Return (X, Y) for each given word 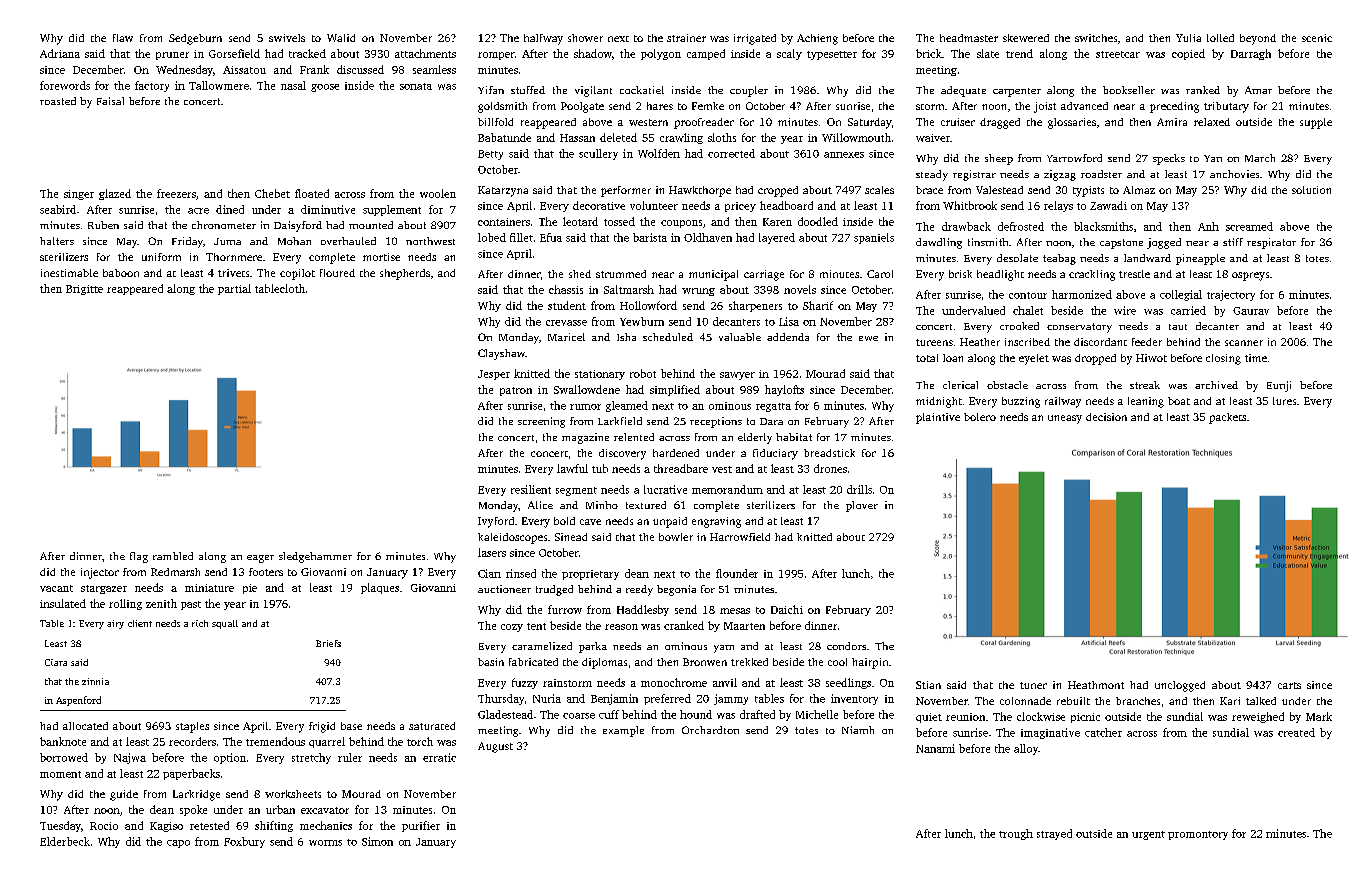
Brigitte (84, 290)
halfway (543, 39)
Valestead (999, 190)
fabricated (533, 662)
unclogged (1180, 686)
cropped (778, 191)
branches (1138, 701)
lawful (572, 468)
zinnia (95, 681)
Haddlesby (643, 610)
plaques (380, 588)
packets (1227, 418)
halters (57, 241)
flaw (123, 38)
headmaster (969, 38)
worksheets (293, 794)
